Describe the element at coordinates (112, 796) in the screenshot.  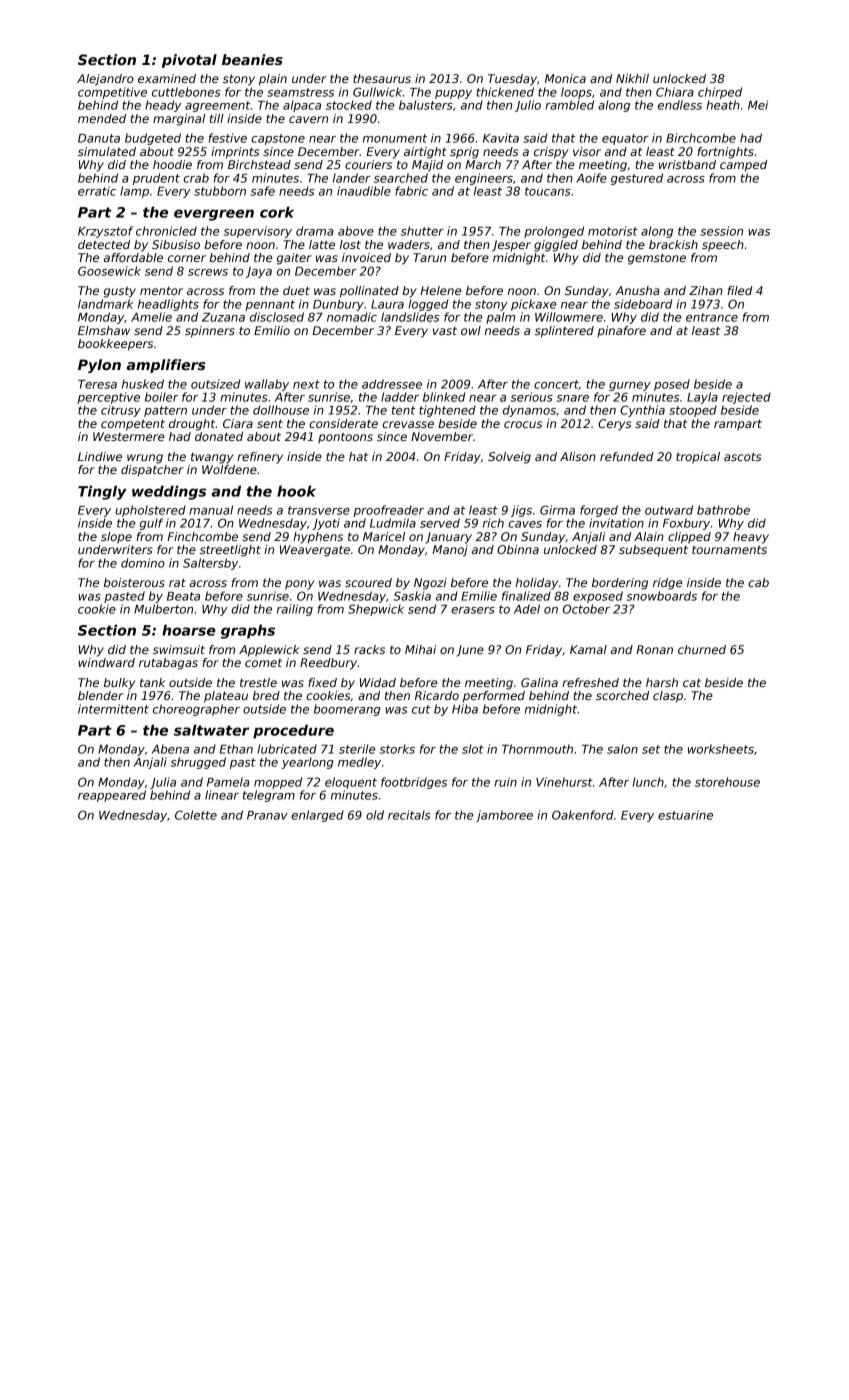
I see `reappeared` at that location.
